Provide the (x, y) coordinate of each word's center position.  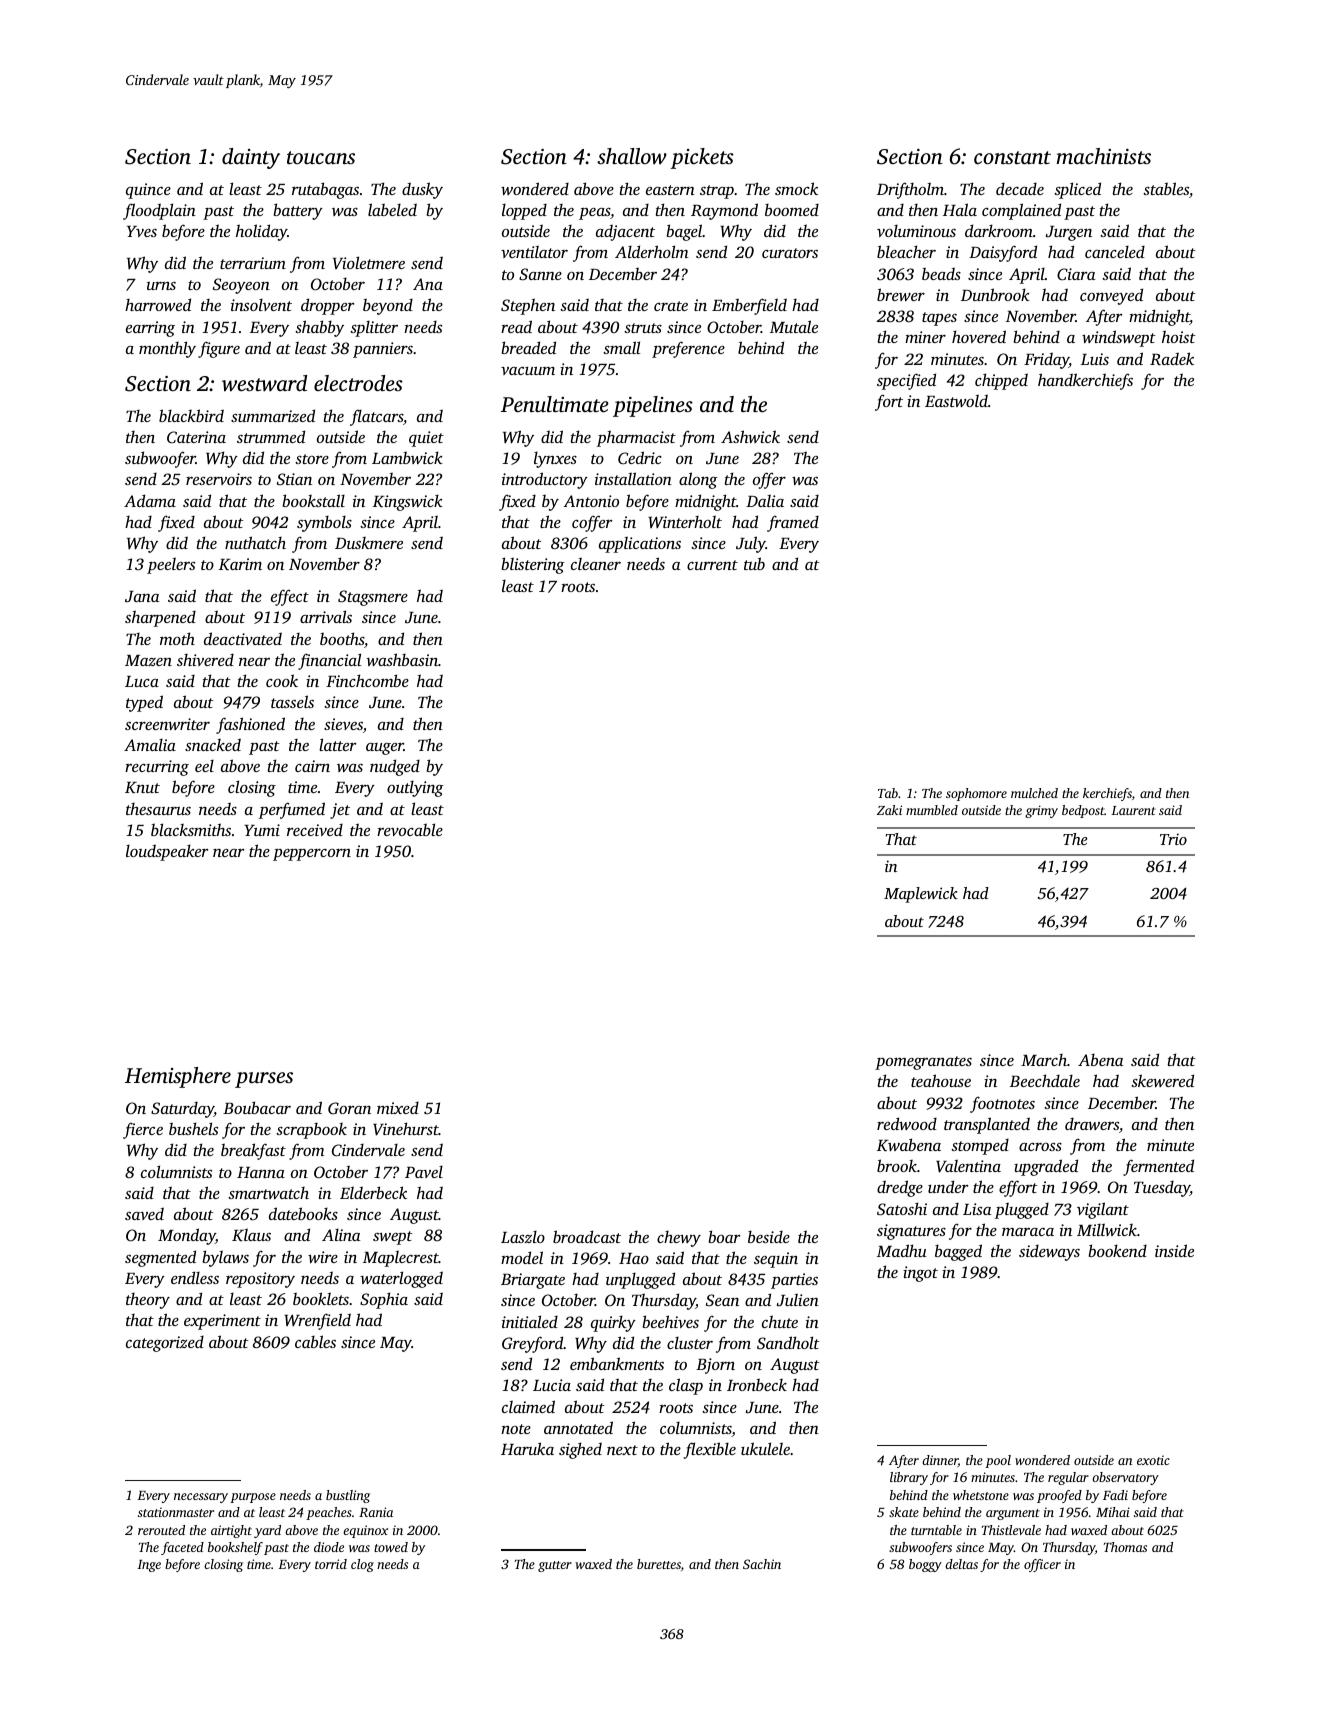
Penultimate (555, 404)
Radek (1172, 359)
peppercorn (312, 855)
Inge (149, 1566)
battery (298, 211)
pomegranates (923, 1063)
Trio (1173, 839)
